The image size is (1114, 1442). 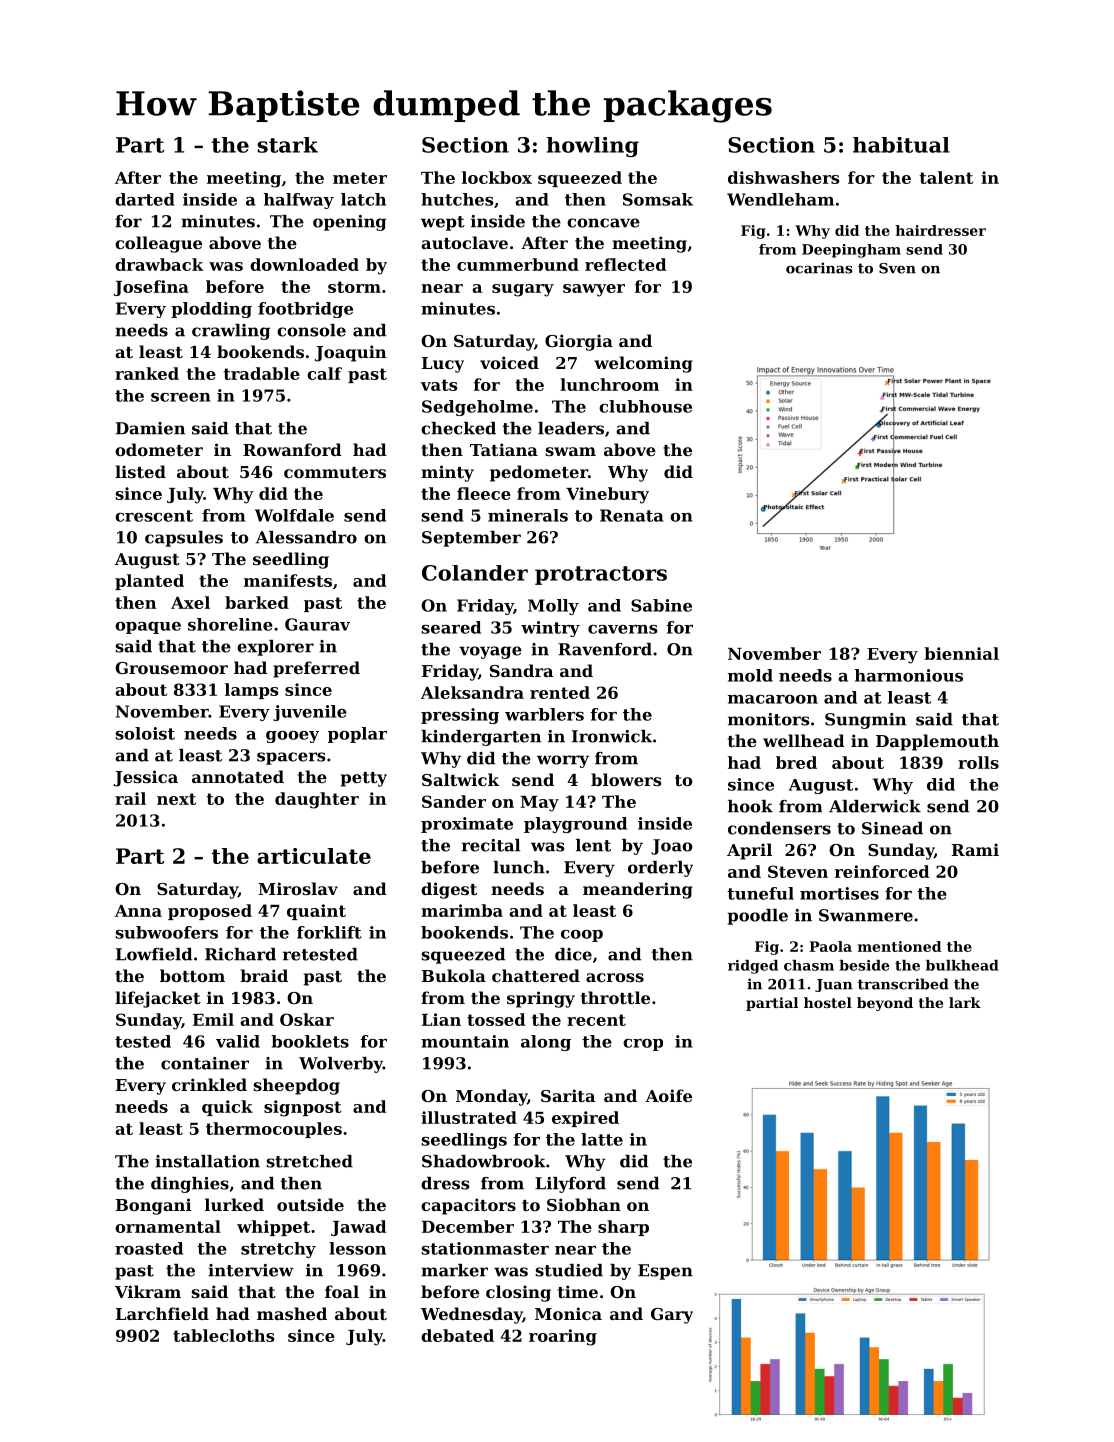 What do you see at coordinates (464, 242) in the screenshot?
I see `autoclave` at bounding box center [464, 242].
